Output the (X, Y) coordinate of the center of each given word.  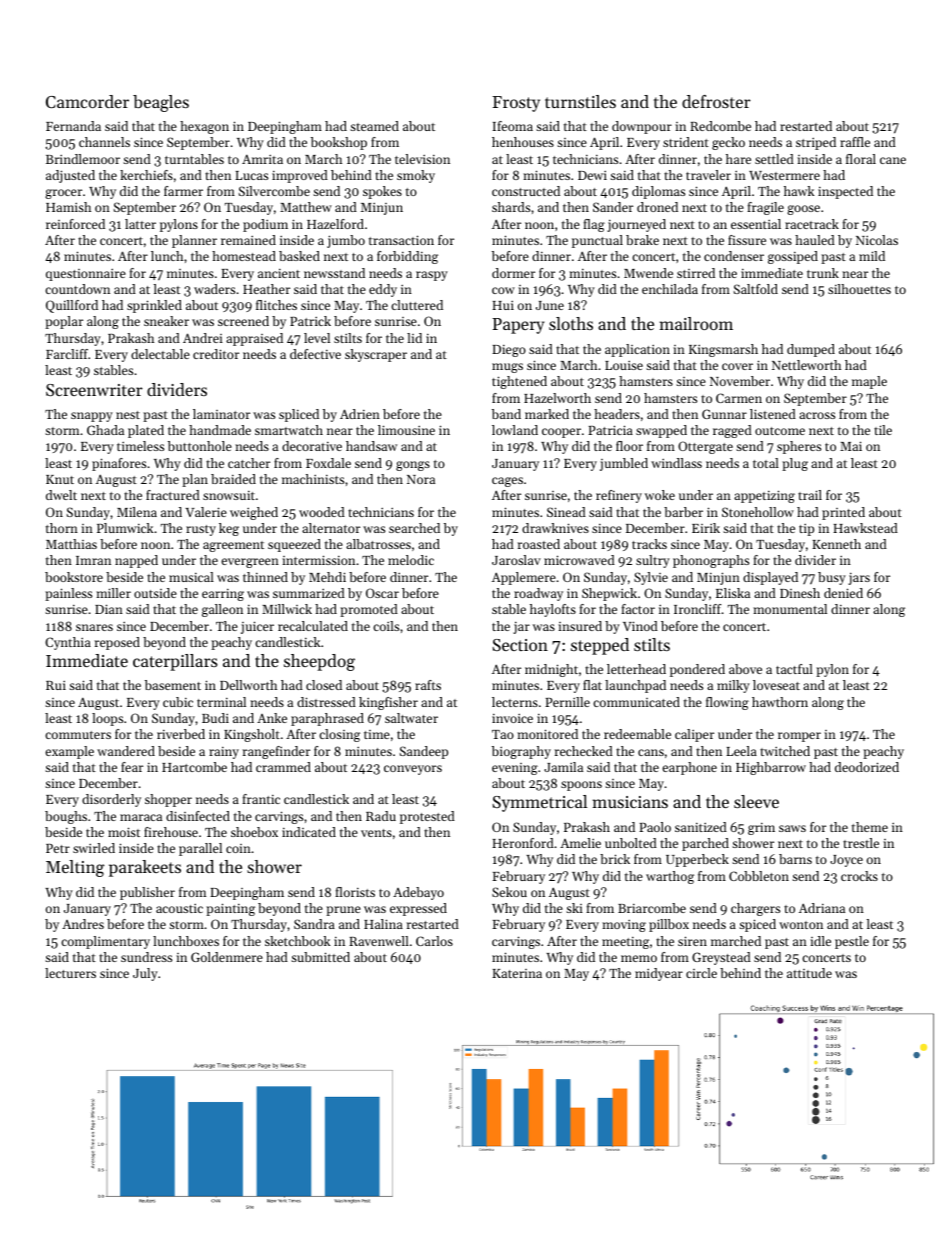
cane (893, 160)
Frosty (516, 104)
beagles (161, 103)
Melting (75, 868)
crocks (859, 876)
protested (427, 817)
